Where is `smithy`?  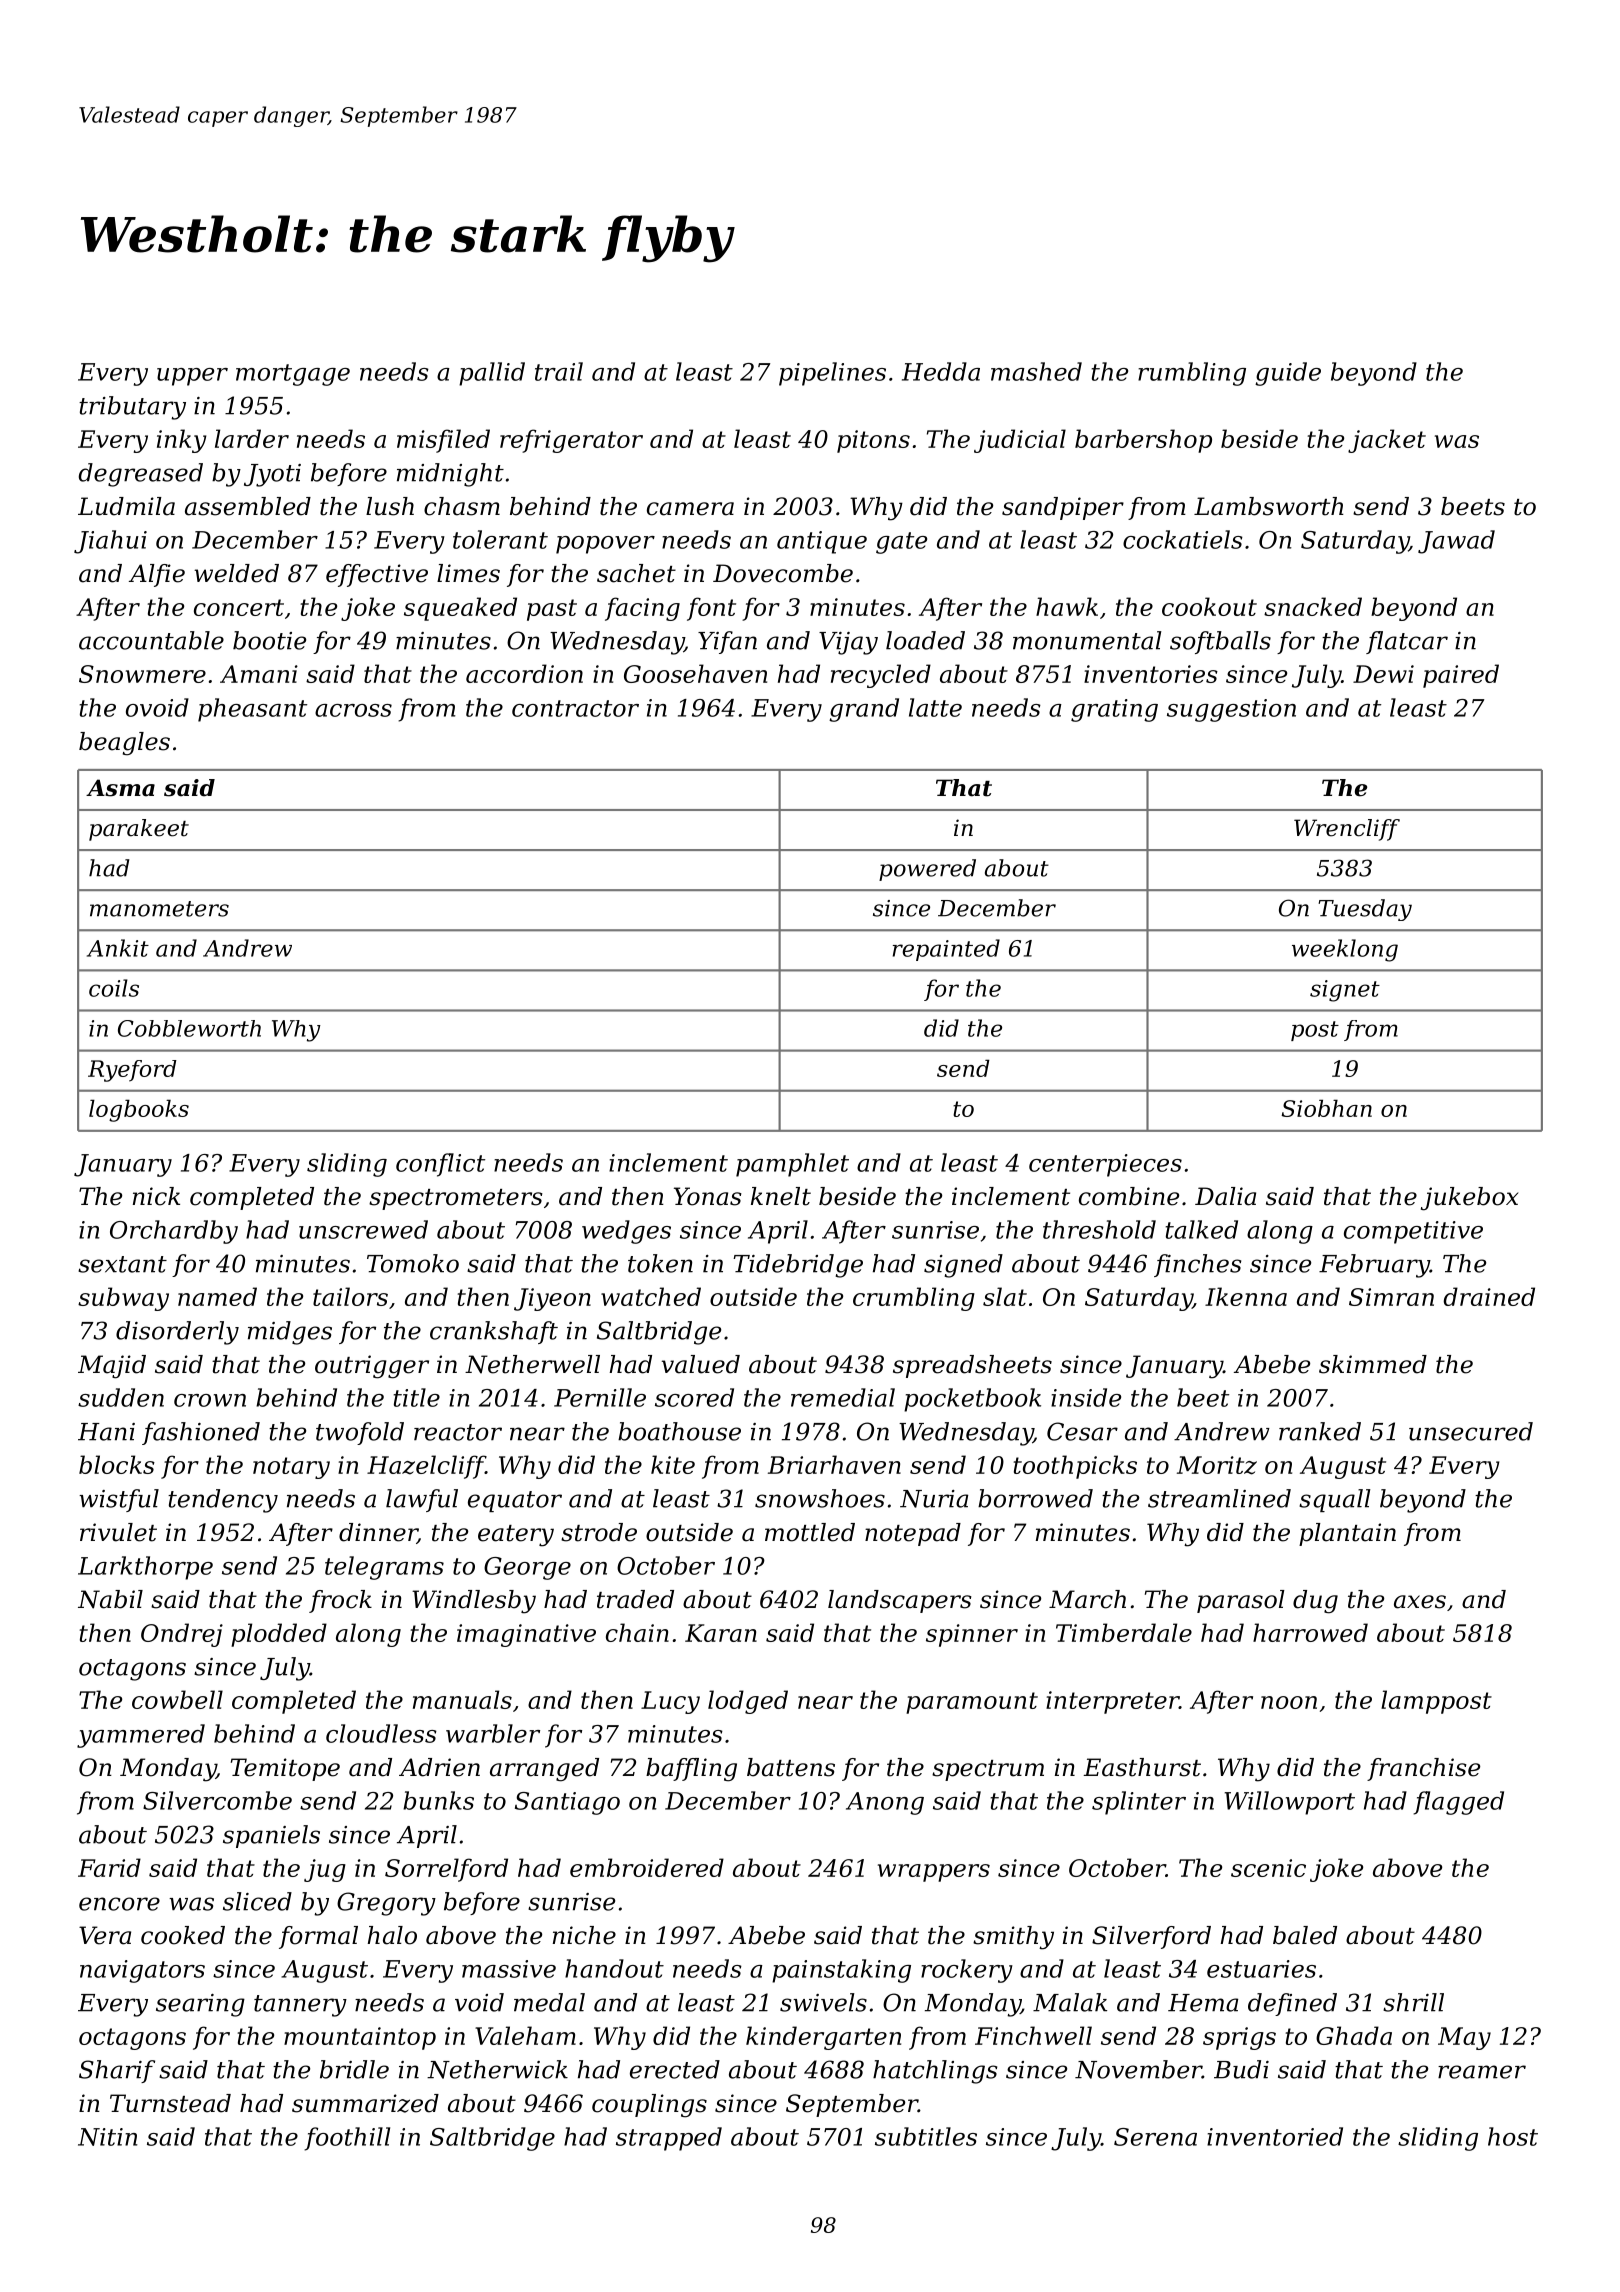
smithy is located at coordinates (1013, 1938).
